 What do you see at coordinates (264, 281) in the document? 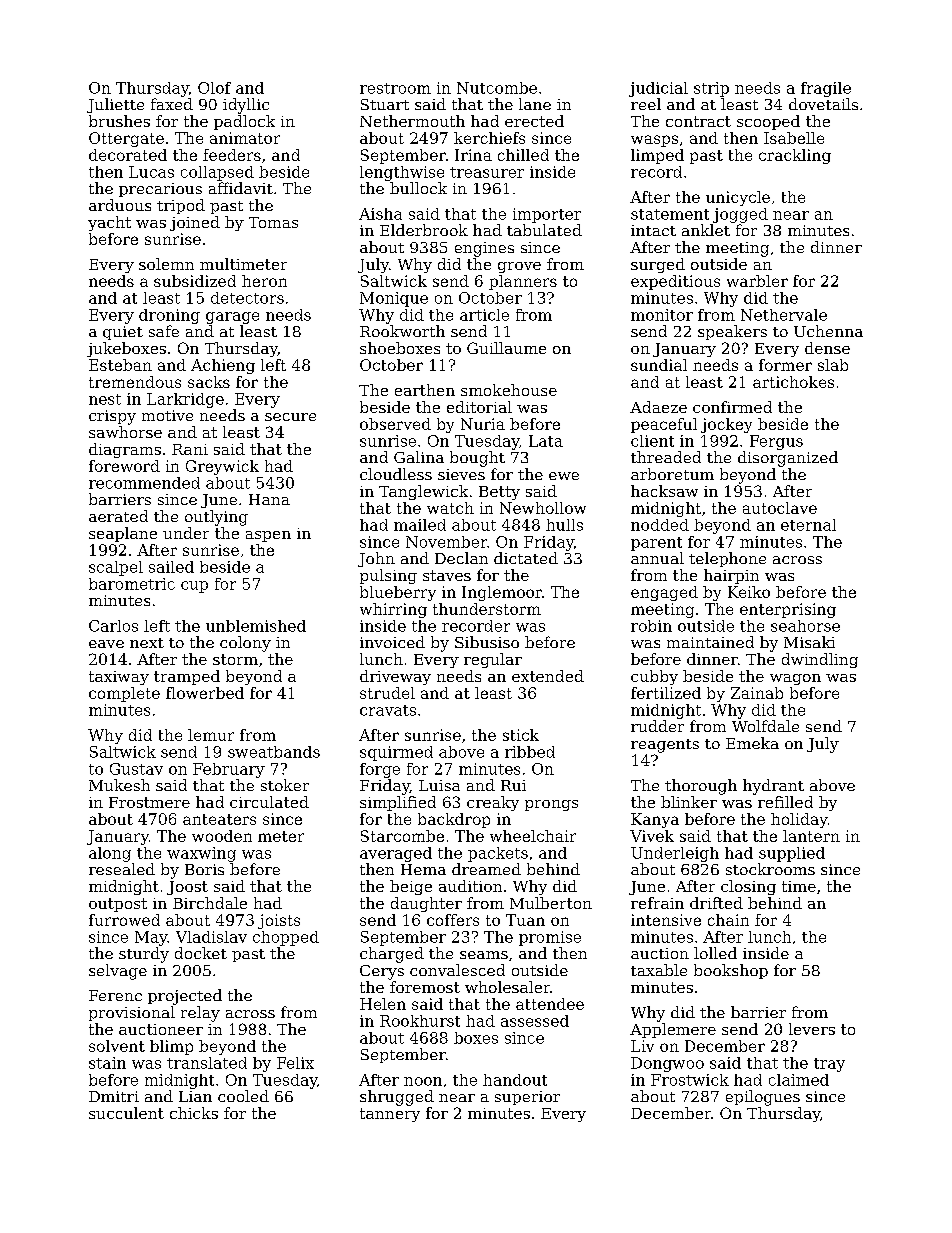
I see `heron` at bounding box center [264, 281].
